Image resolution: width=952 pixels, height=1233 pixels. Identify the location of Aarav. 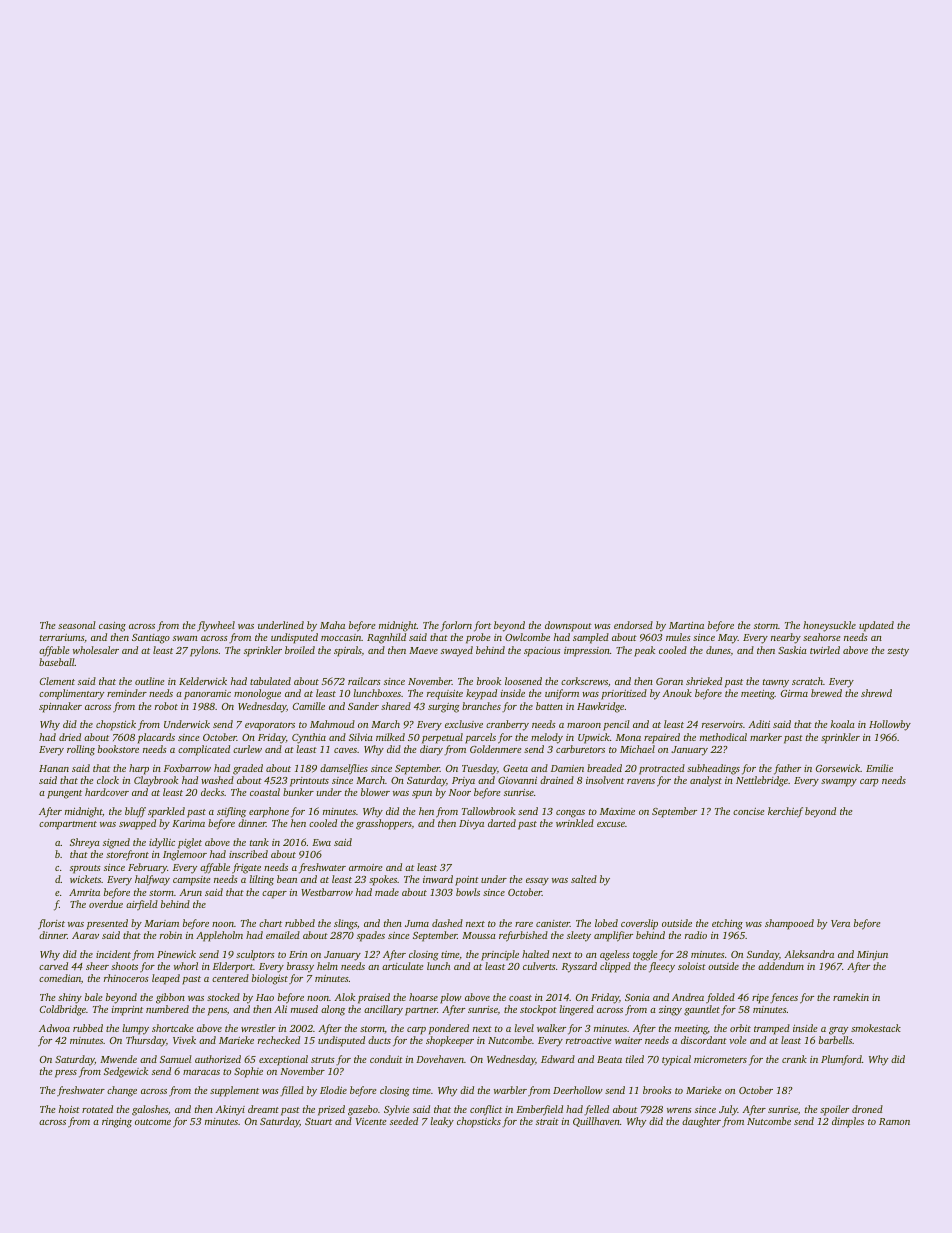
(85, 935).
